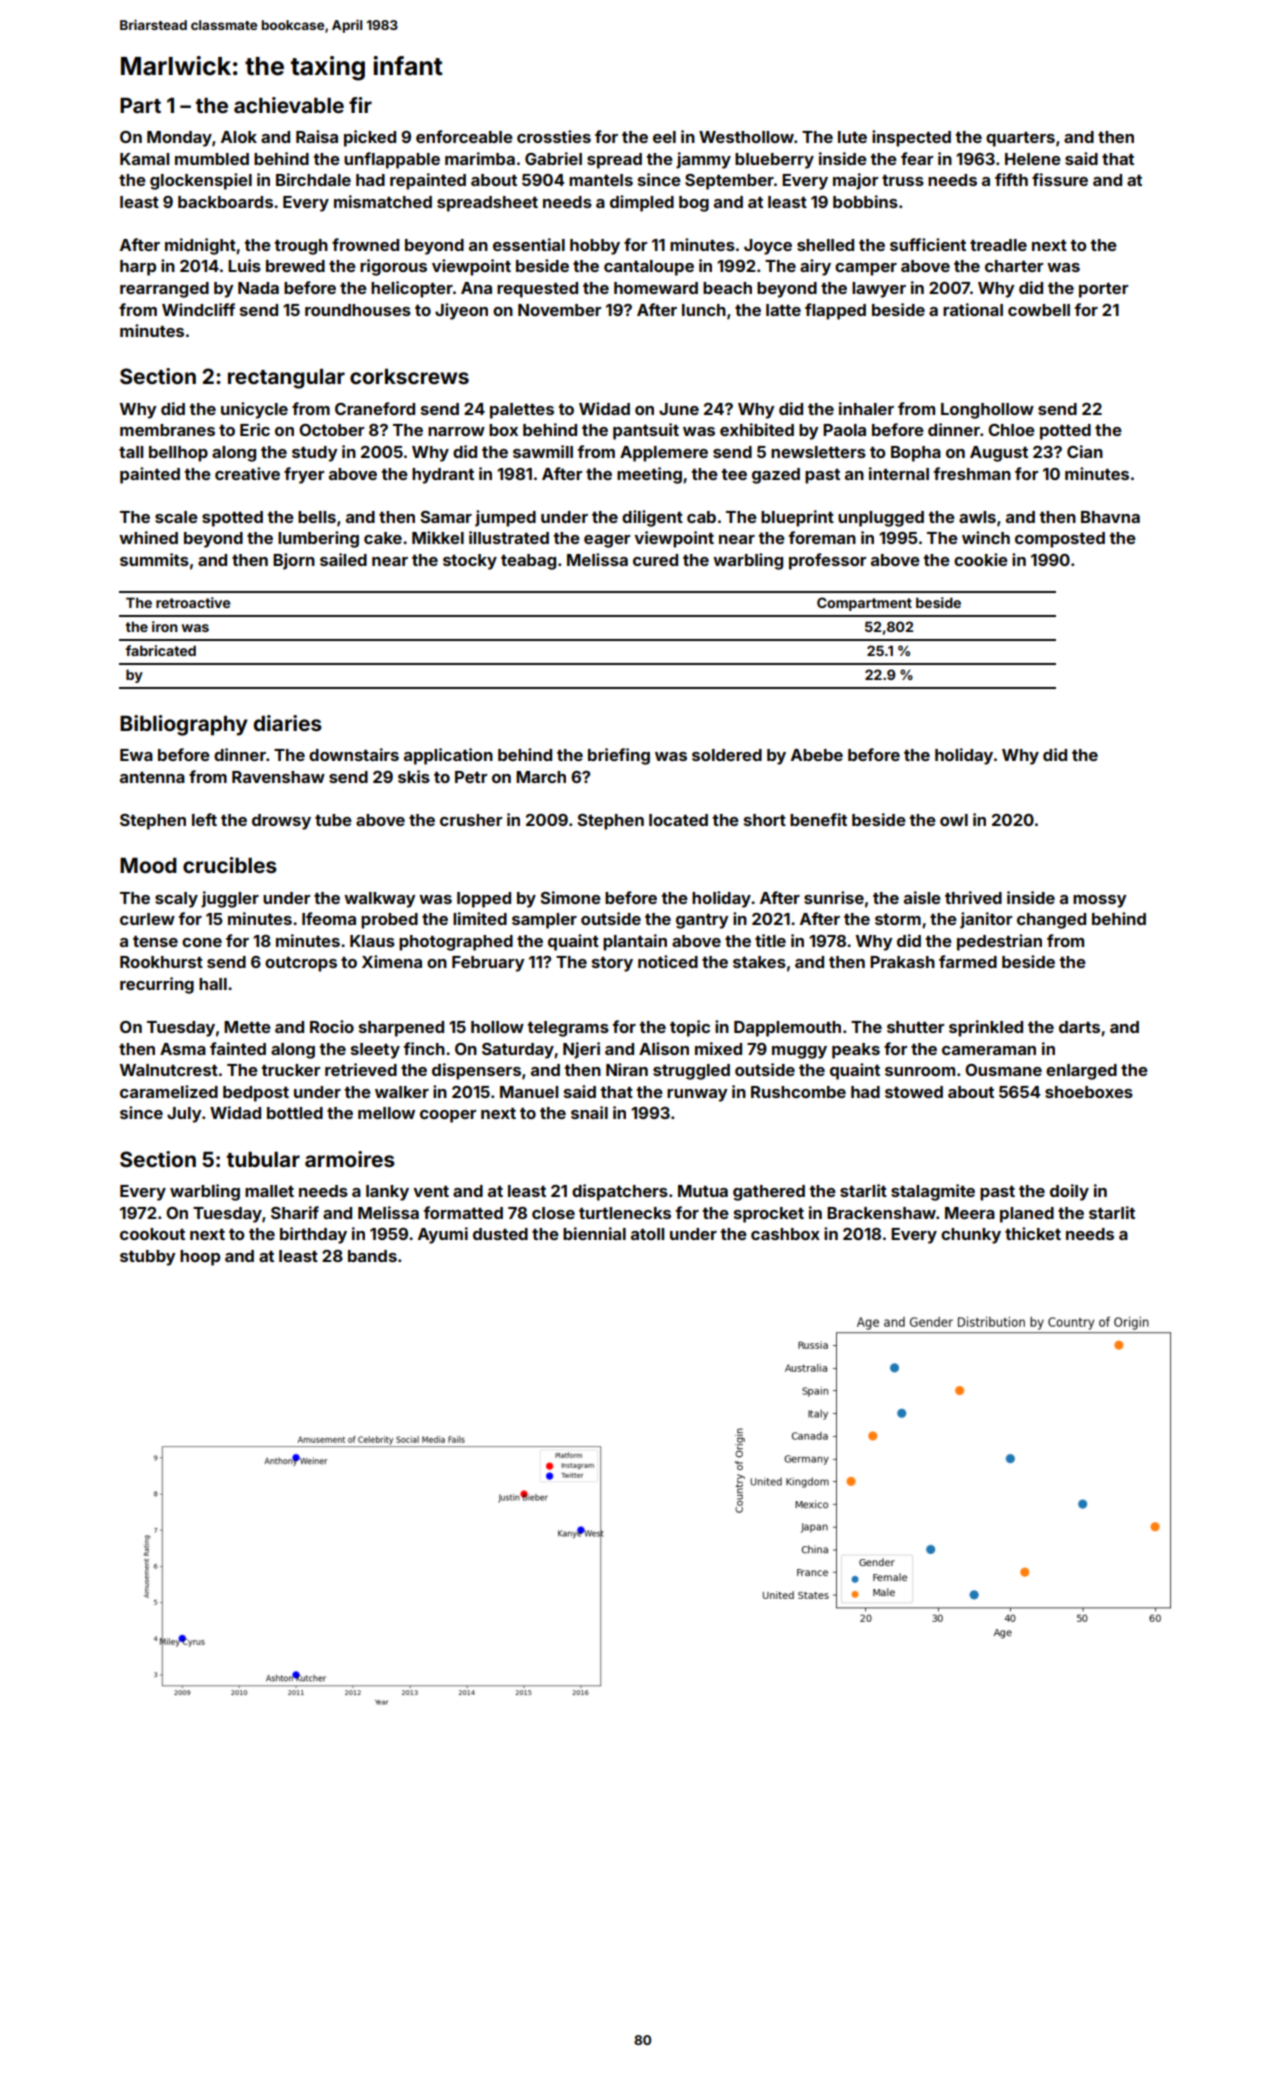 This image has width=1268, height=2089. Describe the element at coordinates (817, 755) in the image. I see `Abebe` at that location.
